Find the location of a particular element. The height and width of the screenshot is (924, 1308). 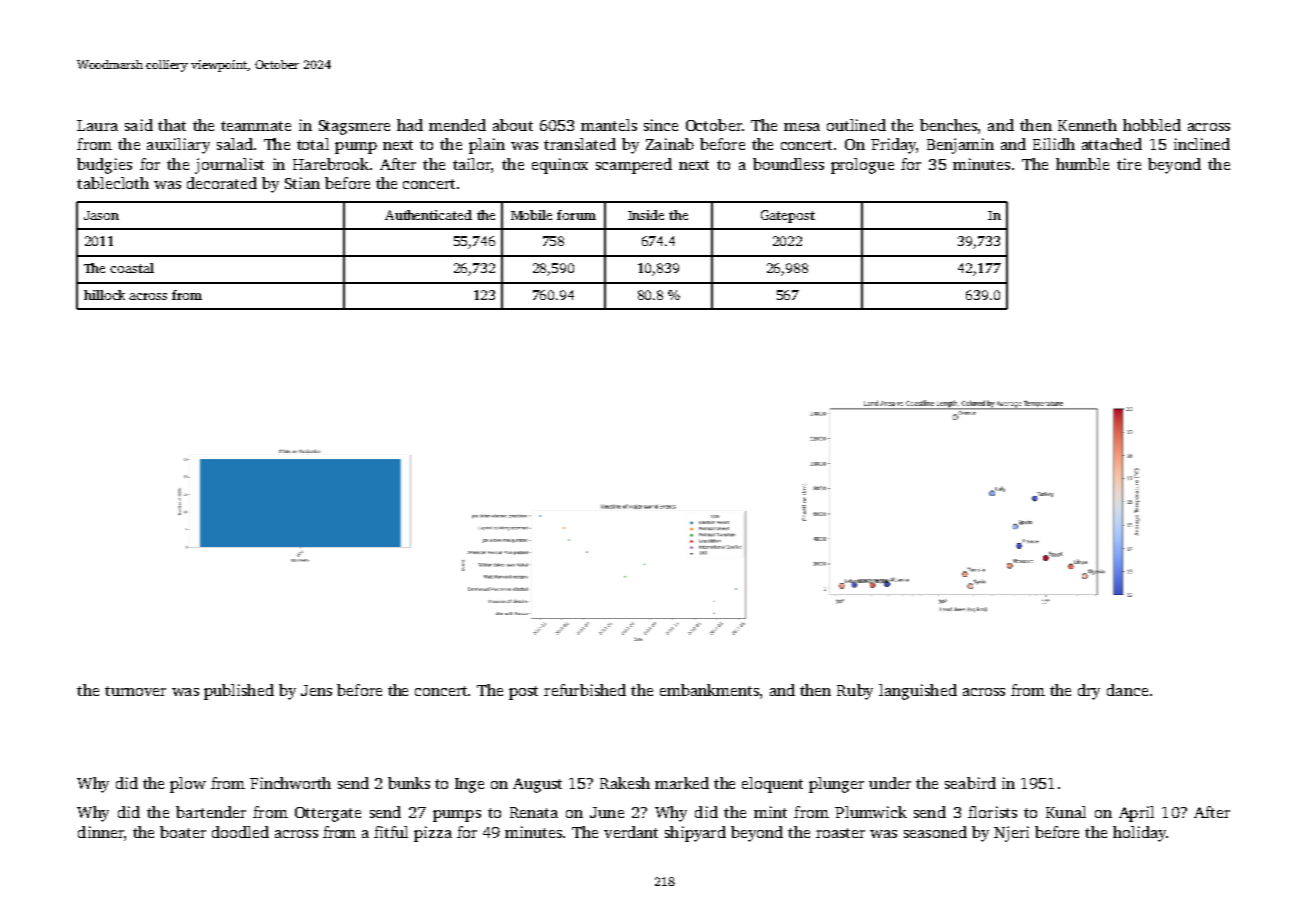

tire is located at coordinates (1129, 164).
